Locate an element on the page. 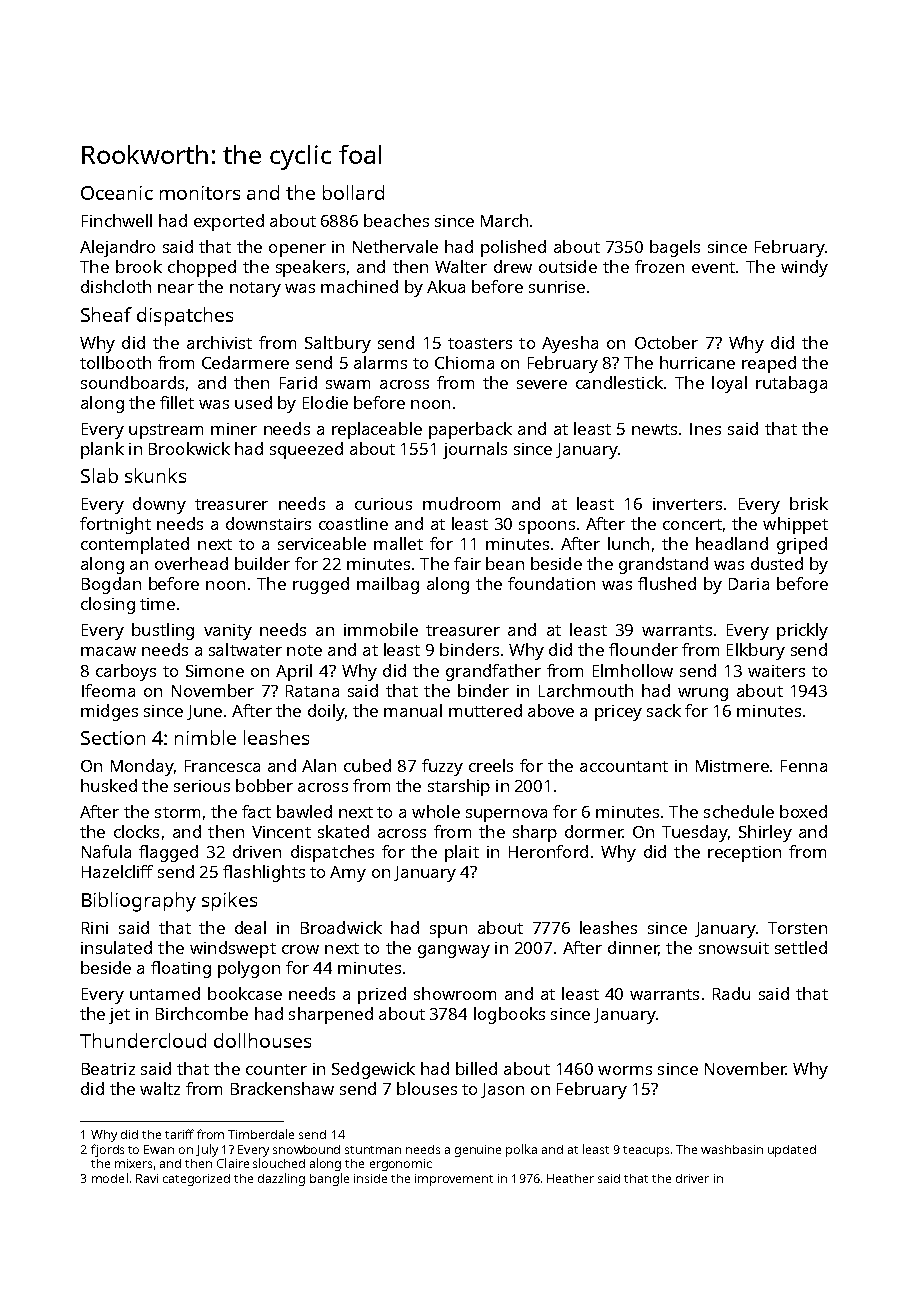  Elkbury is located at coordinates (756, 651).
